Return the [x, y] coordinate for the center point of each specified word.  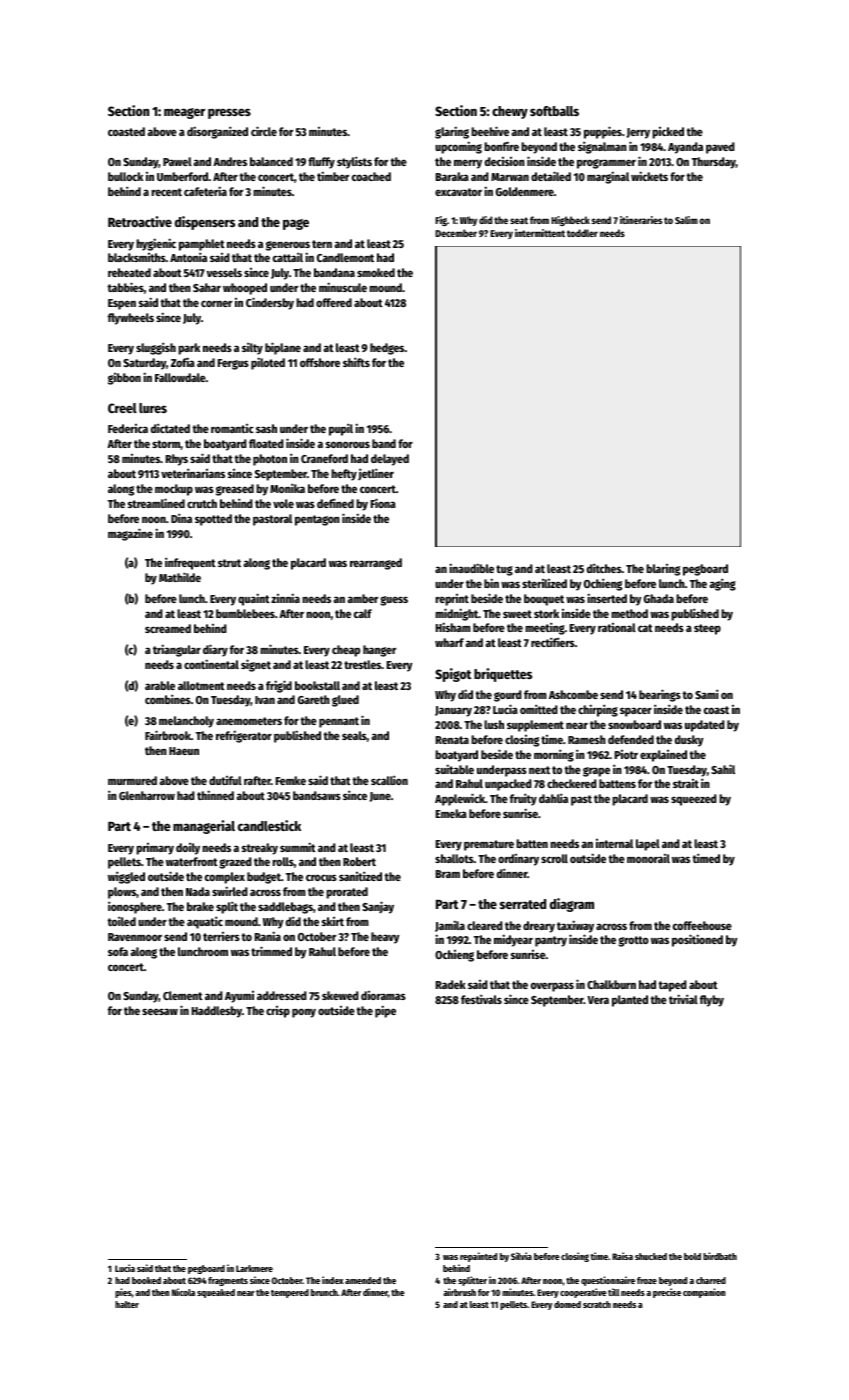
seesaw [160, 1011]
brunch [324, 1292]
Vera [598, 1000]
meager [184, 113]
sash [266, 428]
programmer [606, 164]
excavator [458, 192]
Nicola [183, 1292]
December [456, 233]
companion [704, 1293]
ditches [604, 568]
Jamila [450, 926]
